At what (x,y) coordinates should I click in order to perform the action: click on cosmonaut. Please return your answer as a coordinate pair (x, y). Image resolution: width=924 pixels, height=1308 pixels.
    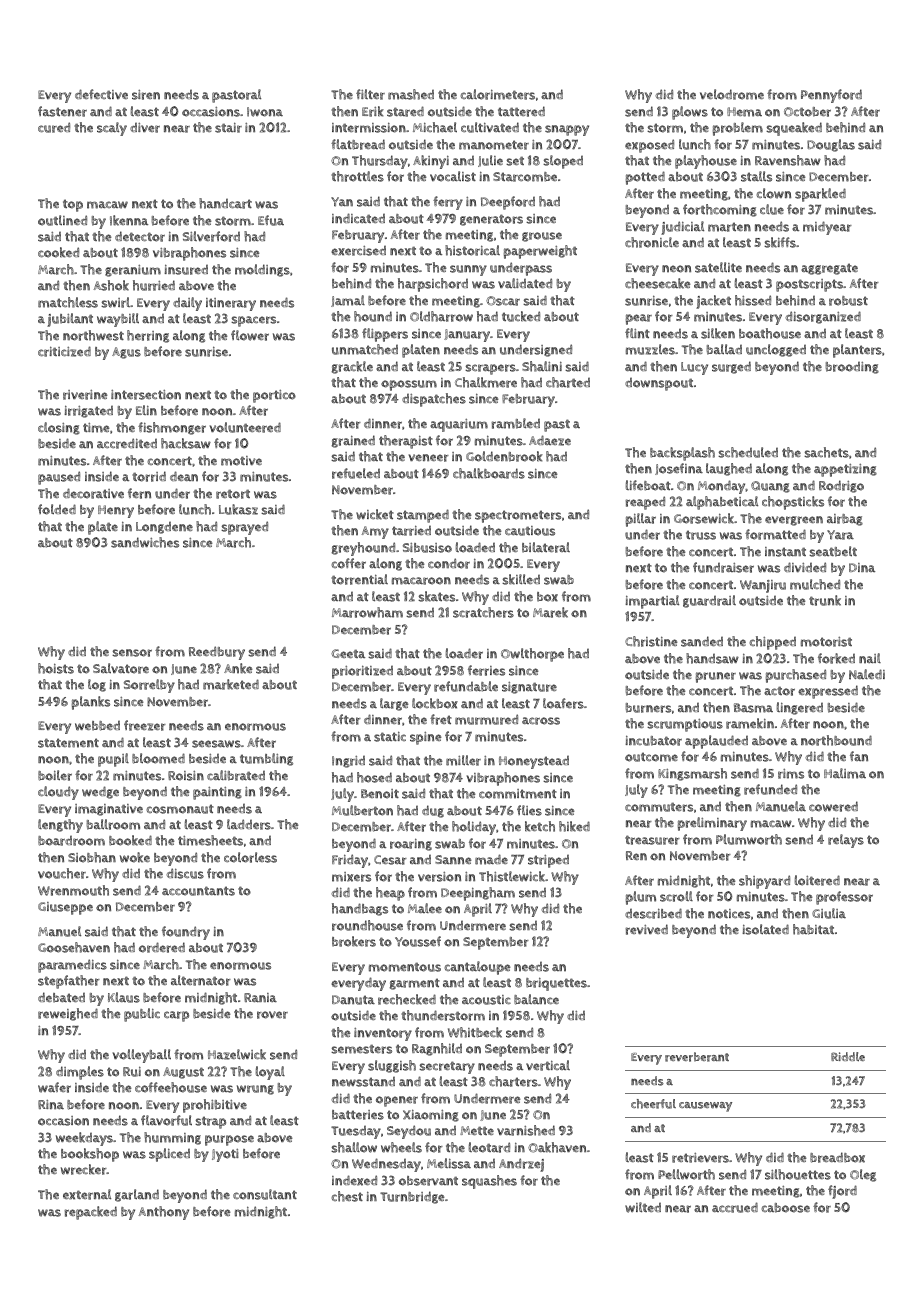
    Looking at the image, I should click on (180, 809).
